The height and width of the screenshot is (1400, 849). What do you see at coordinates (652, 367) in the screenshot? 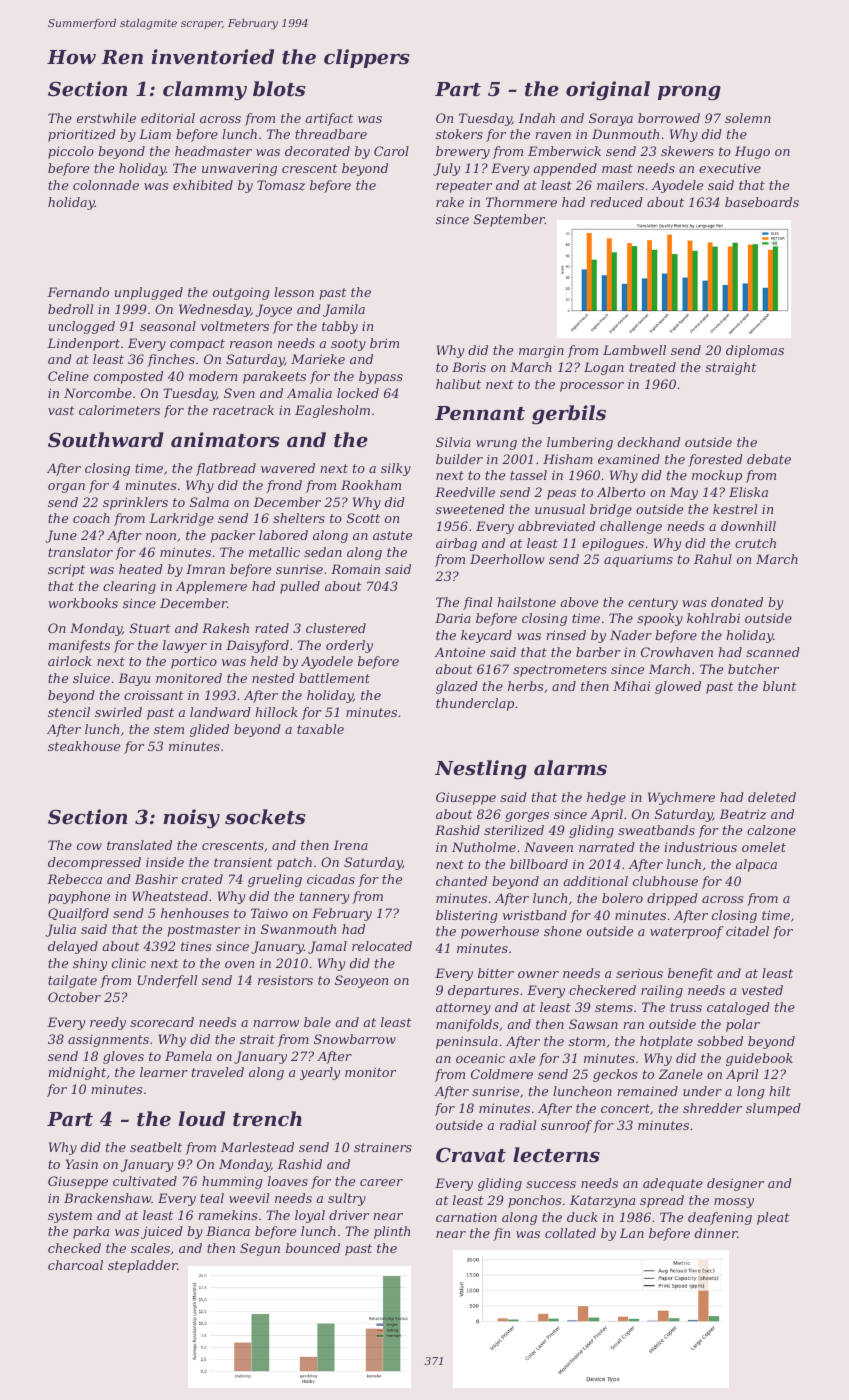
I see `treated` at bounding box center [652, 367].
